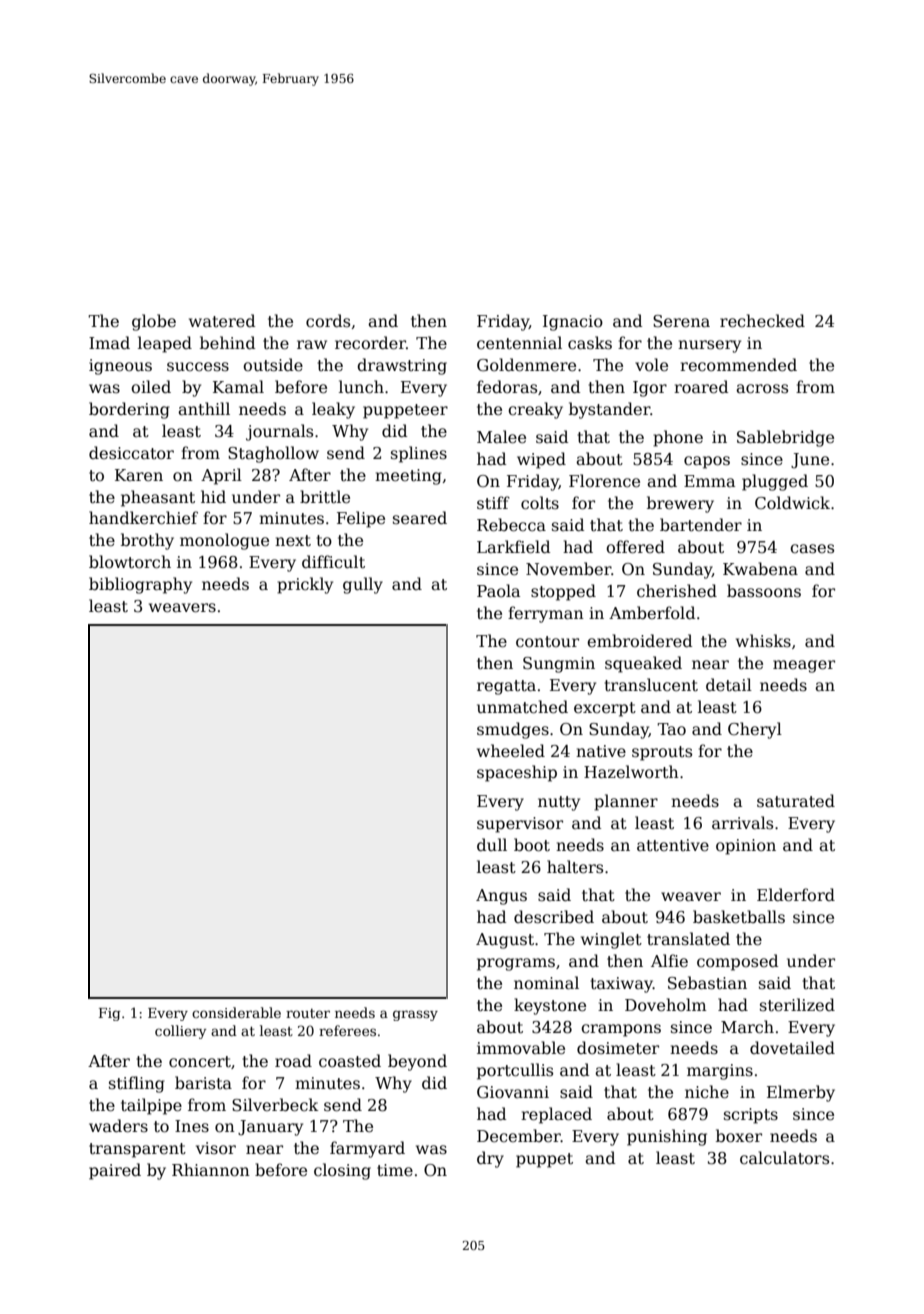  I want to click on smudges, so click(513, 730).
